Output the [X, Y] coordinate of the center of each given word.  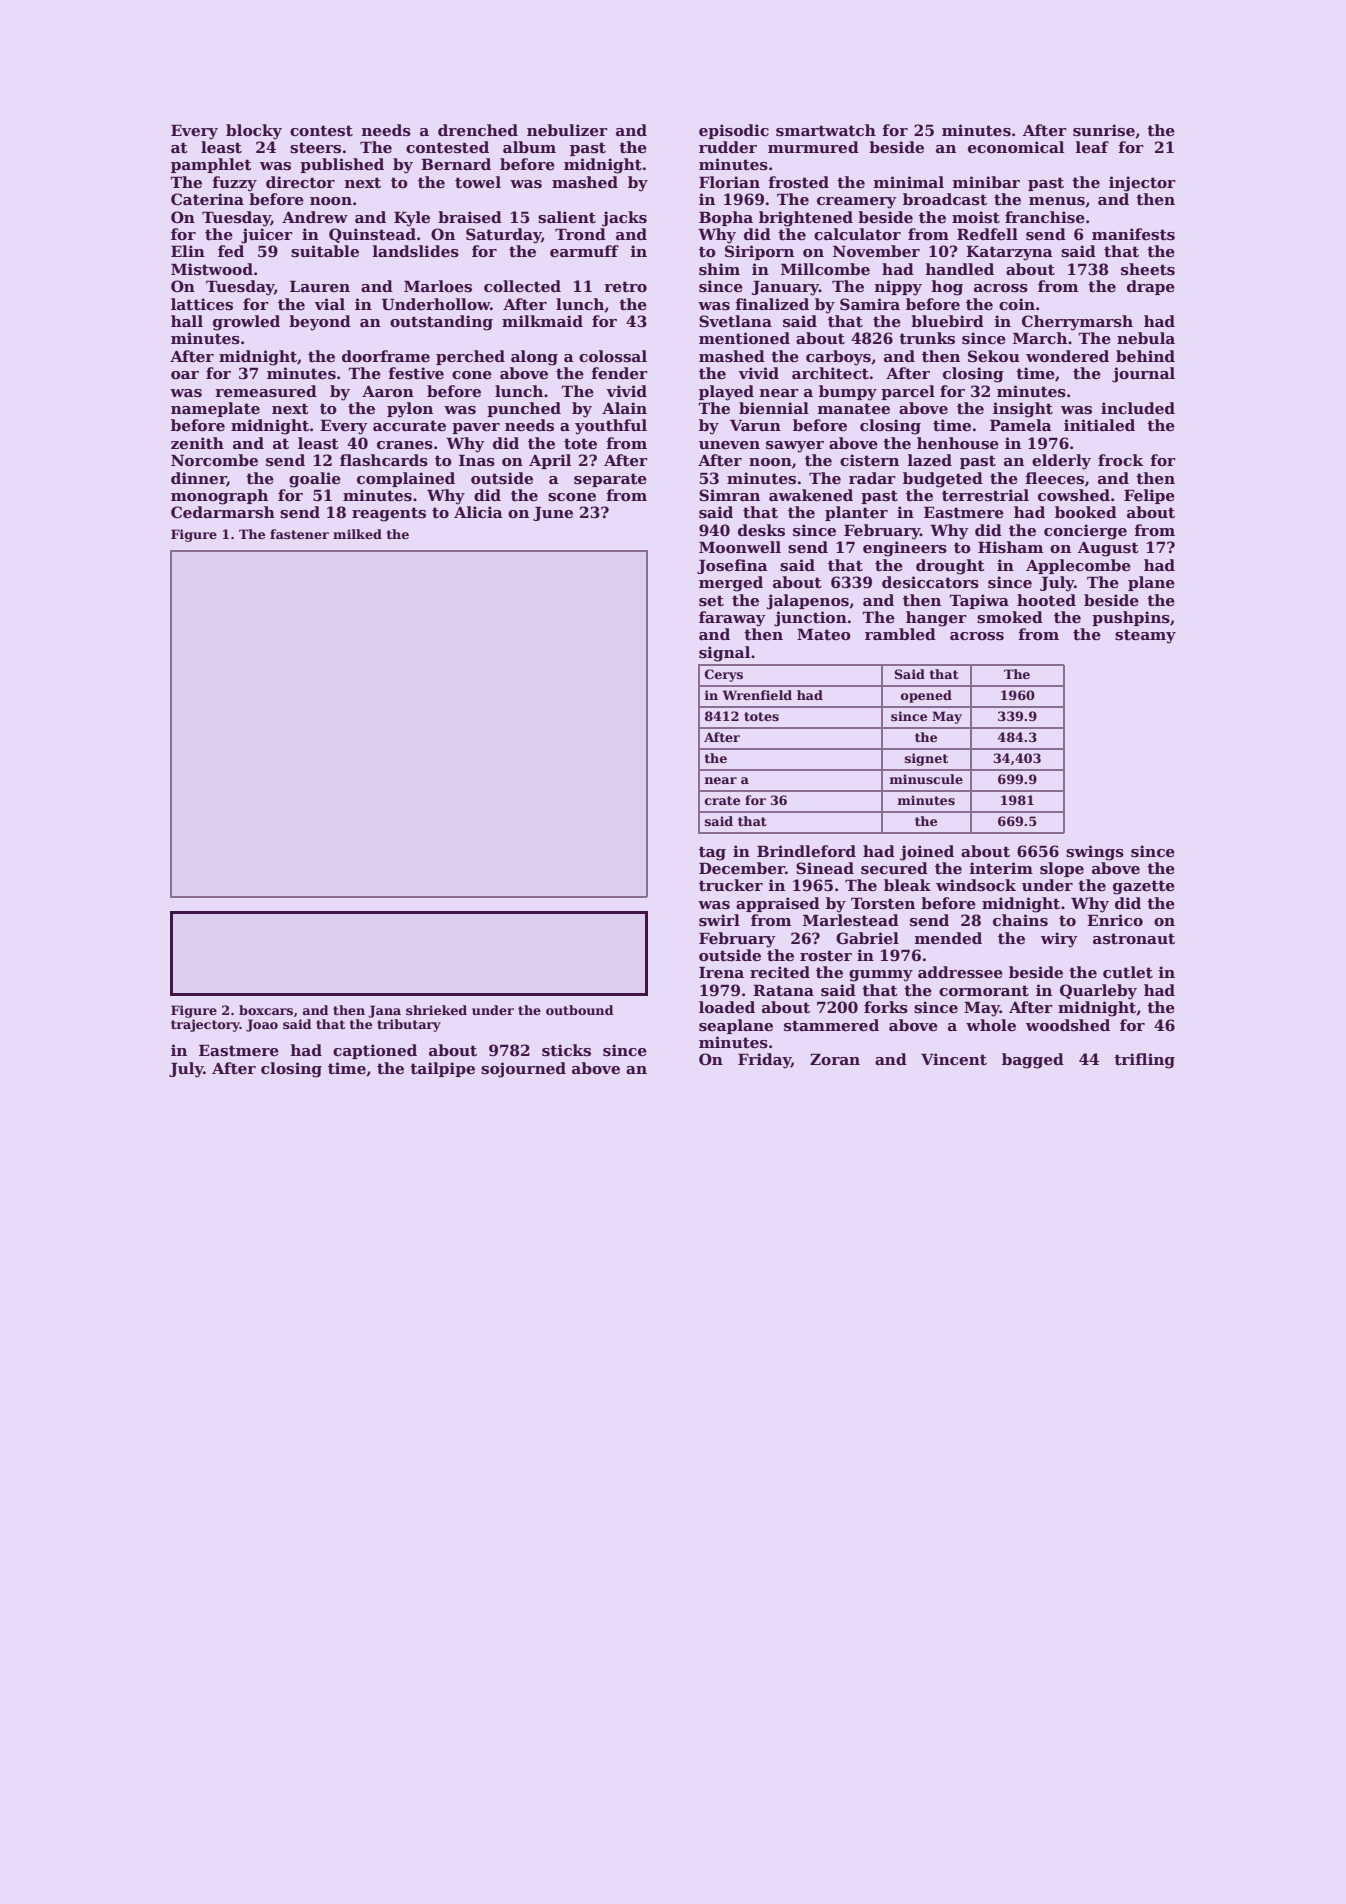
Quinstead [372, 235]
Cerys [724, 675]
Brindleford [806, 851]
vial [329, 304]
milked [357, 534]
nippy [898, 288]
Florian [729, 182]
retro [625, 286]
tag [712, 853]
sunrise [1104, 130]
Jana [384, 1011]
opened [926, 696]
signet [926, 759]
